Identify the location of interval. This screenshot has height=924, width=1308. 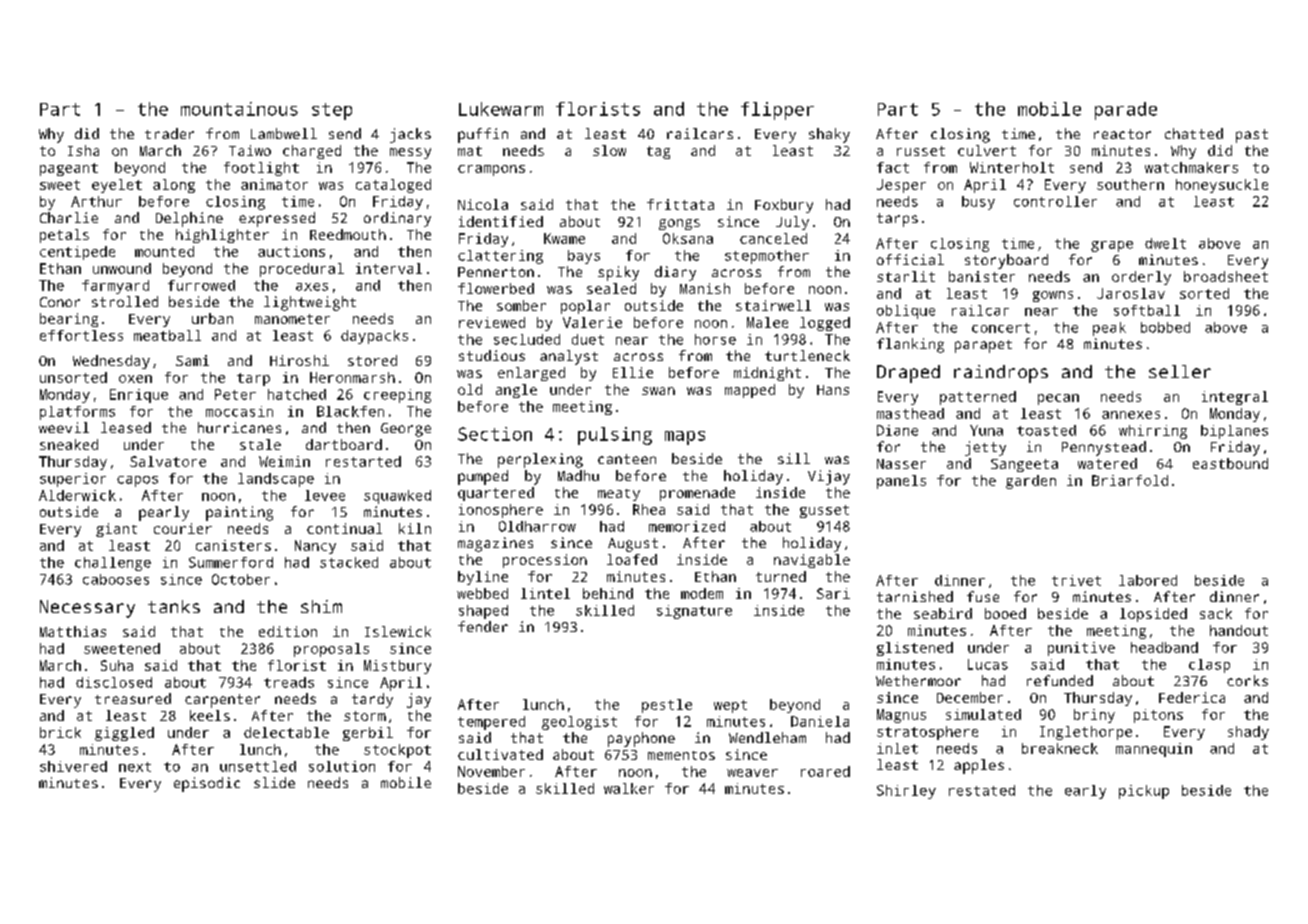
(389, 268).
